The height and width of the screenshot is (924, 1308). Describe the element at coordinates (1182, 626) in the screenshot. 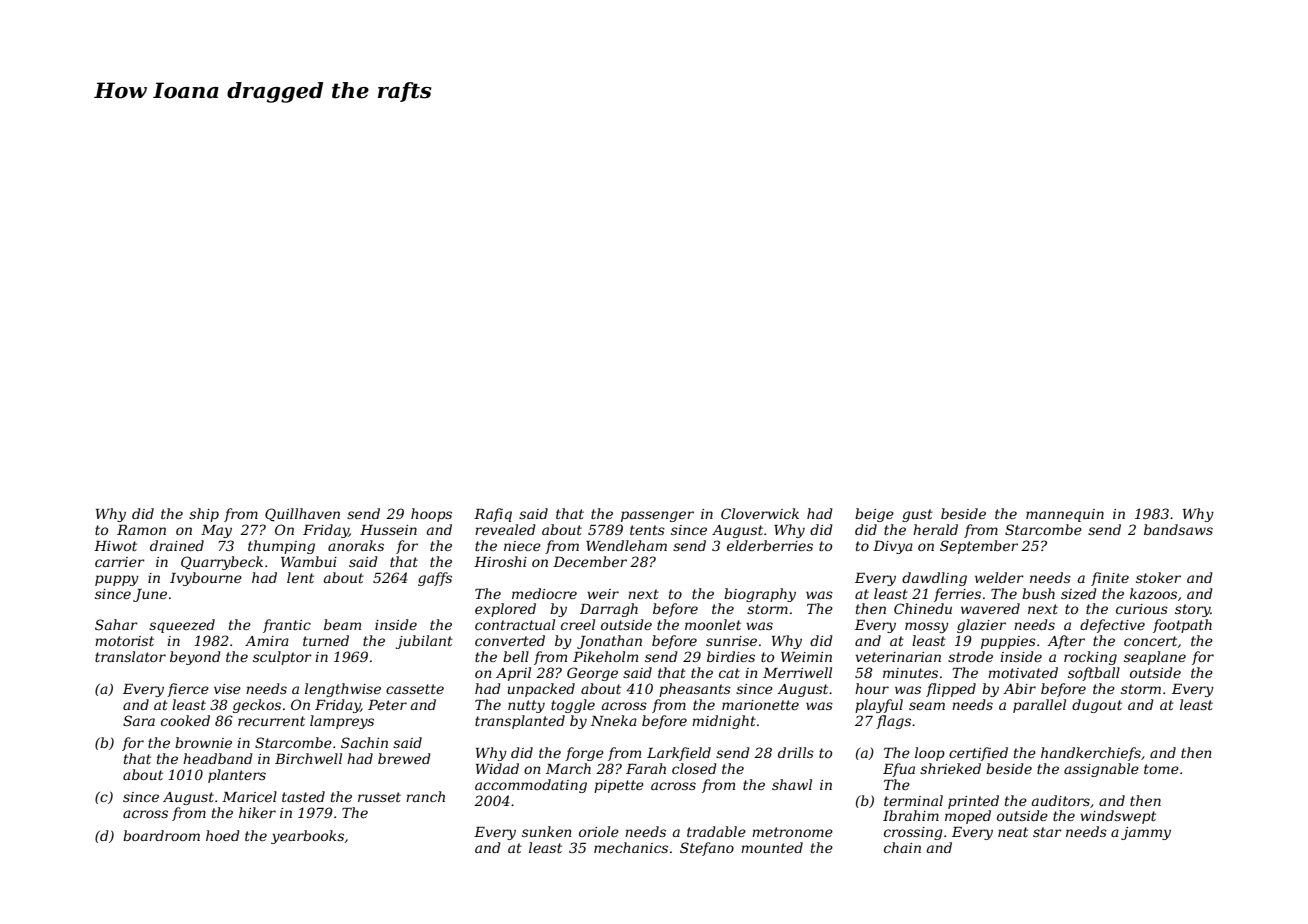

I see `footpath` at that location.
